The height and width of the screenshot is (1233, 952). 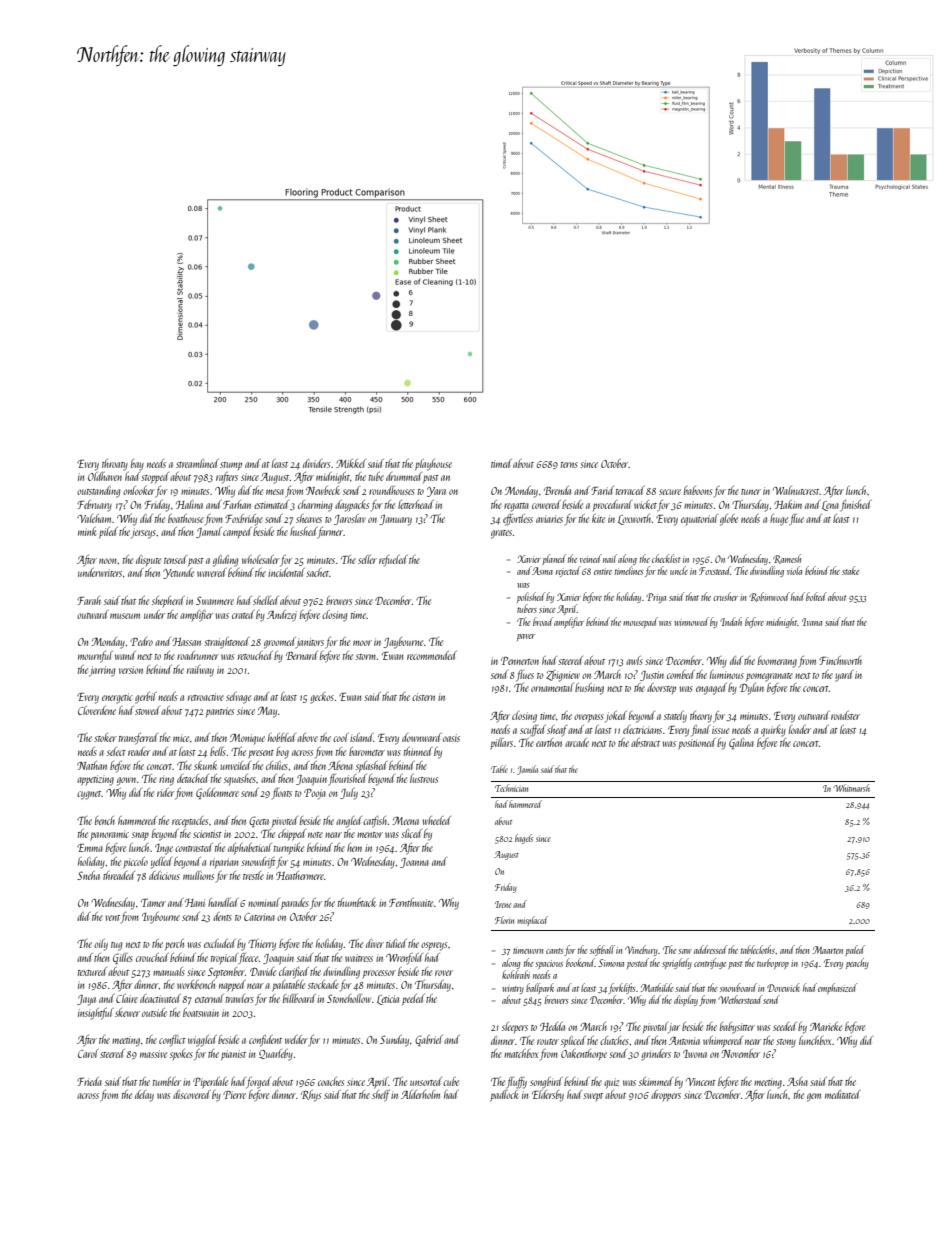 What do you see at coordinates (98, 492) in the screenshot?
I see `outstanding` at bounding box center [98, 492].
